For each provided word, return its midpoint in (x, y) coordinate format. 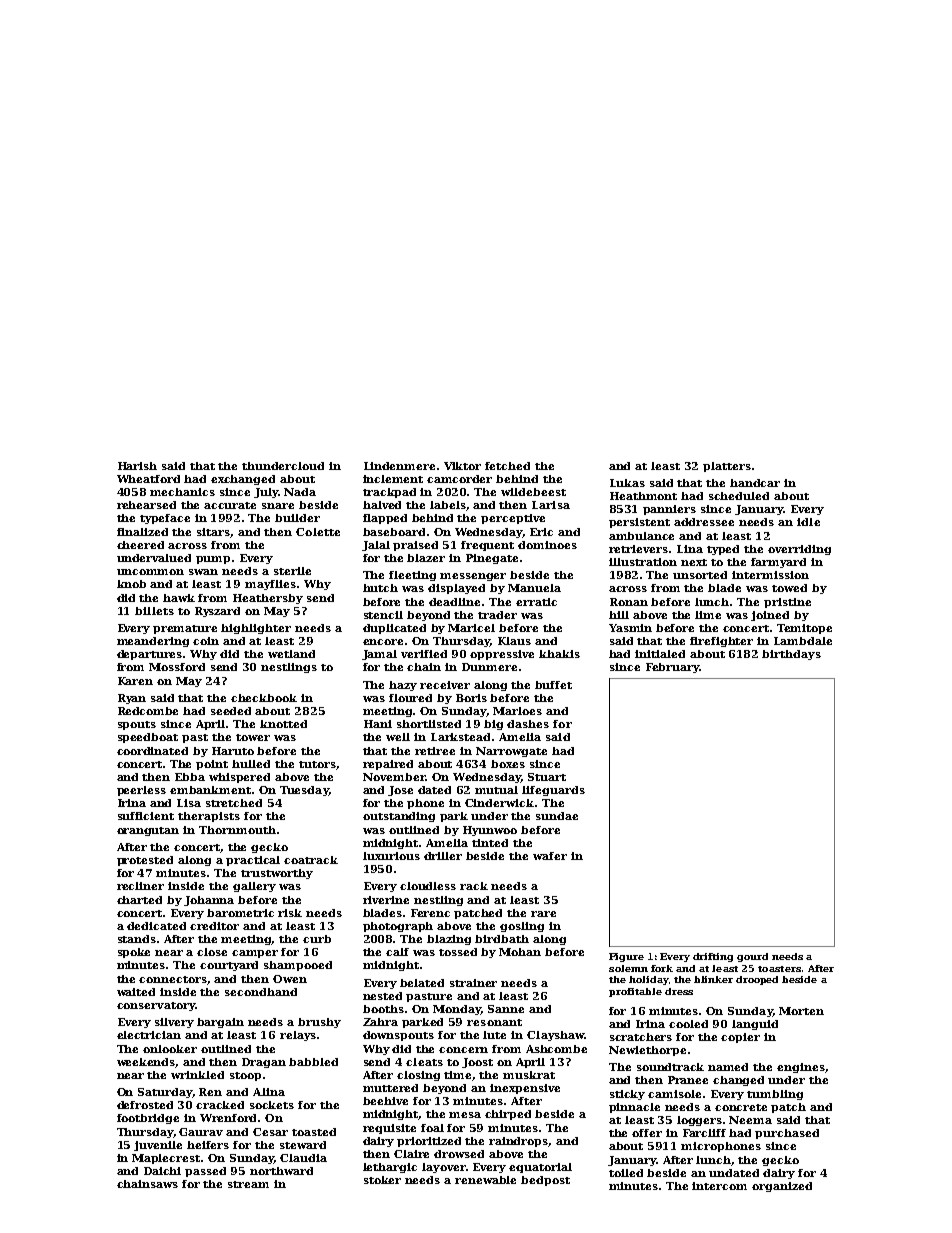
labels (448, 505)
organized (782, 1187)
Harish (137, 466)
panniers (669, 510)
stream (248, 1184)
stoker (382, 1180)
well (398, 737)
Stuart (547, 777)
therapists (209, 817)
